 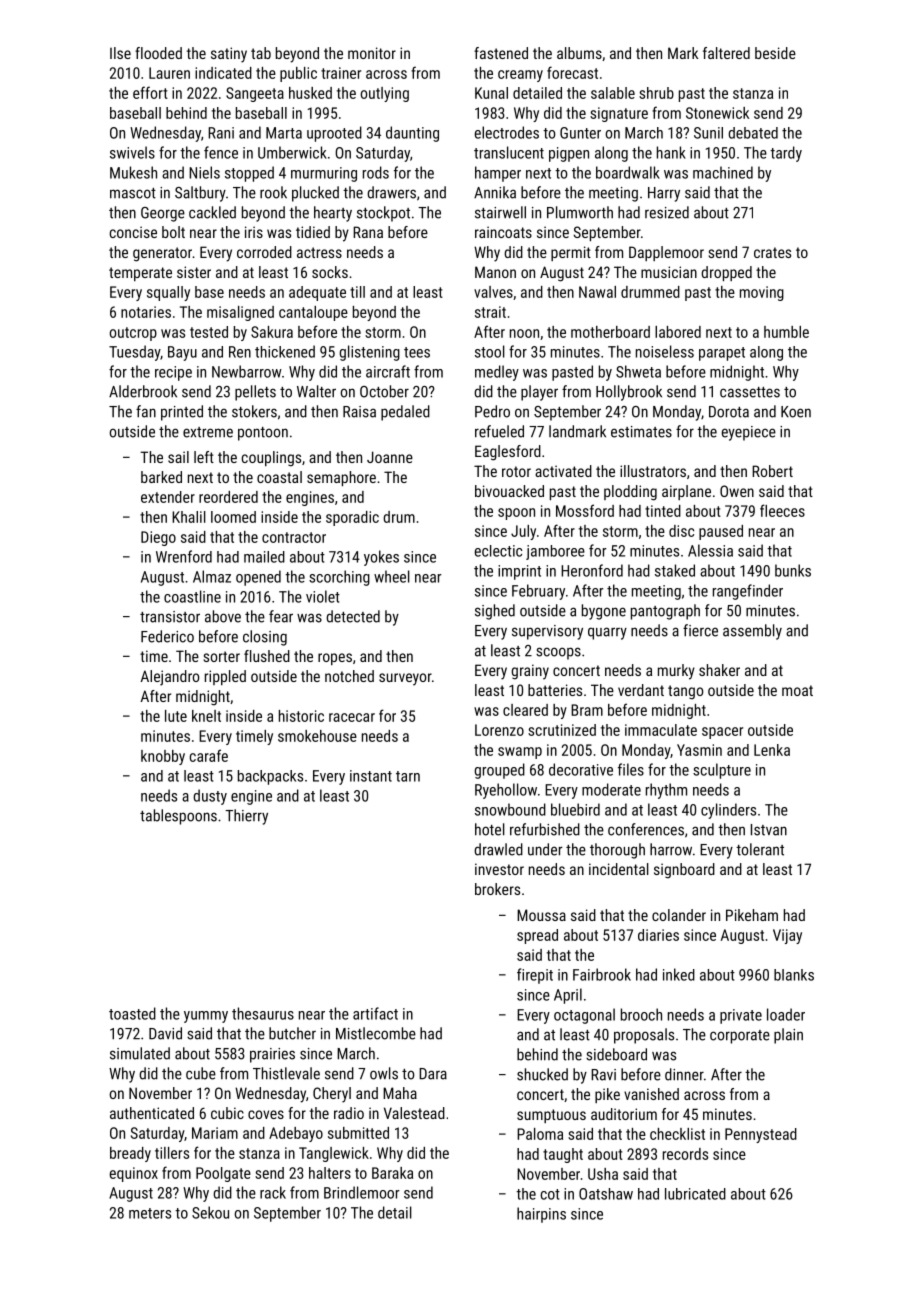 What do you see at coordinates (263, 434) in the document?
I see `pontoon` at bounding box center [263, 434].
